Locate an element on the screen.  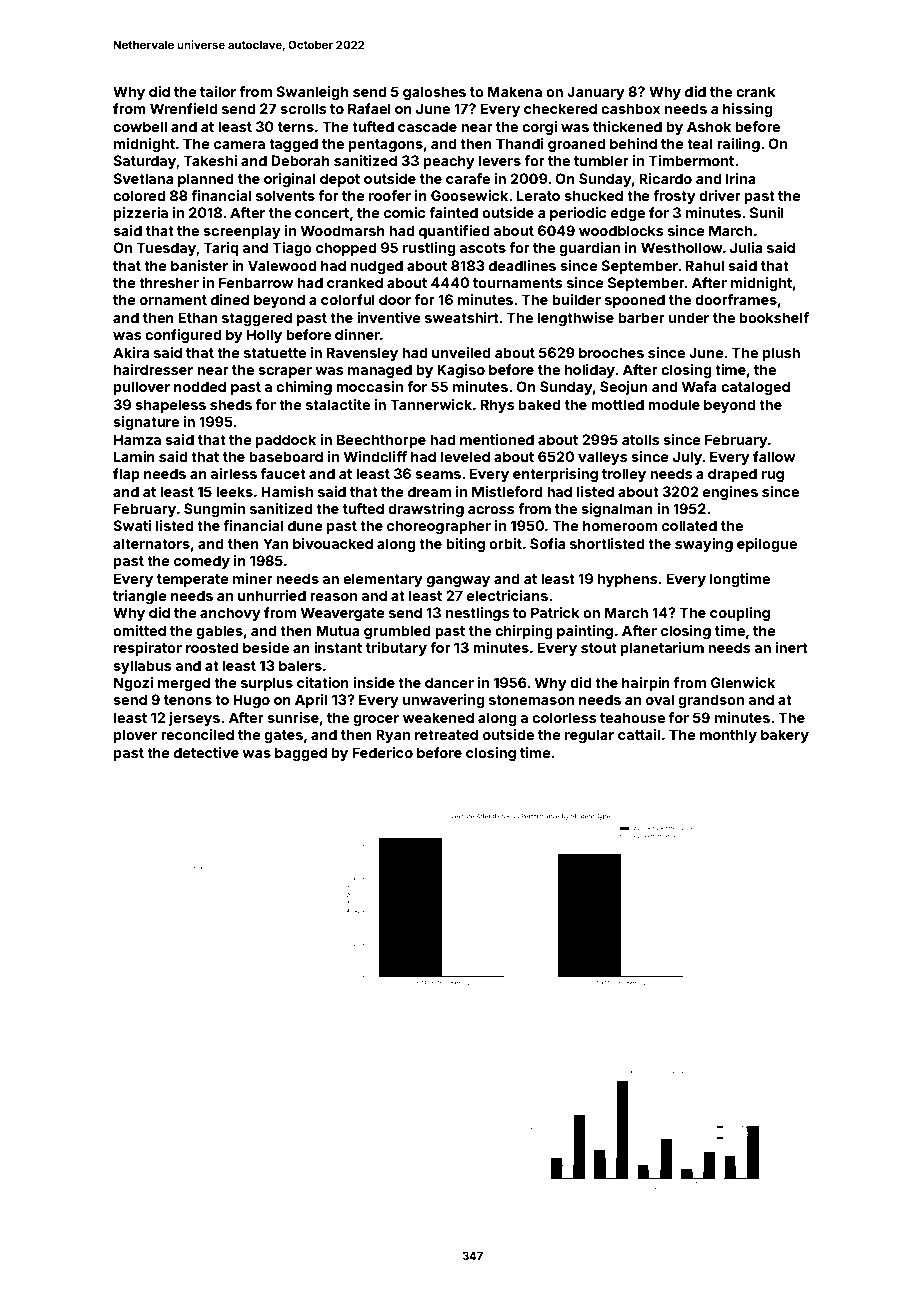
Ricardo is located at coordinates (665, 178).
